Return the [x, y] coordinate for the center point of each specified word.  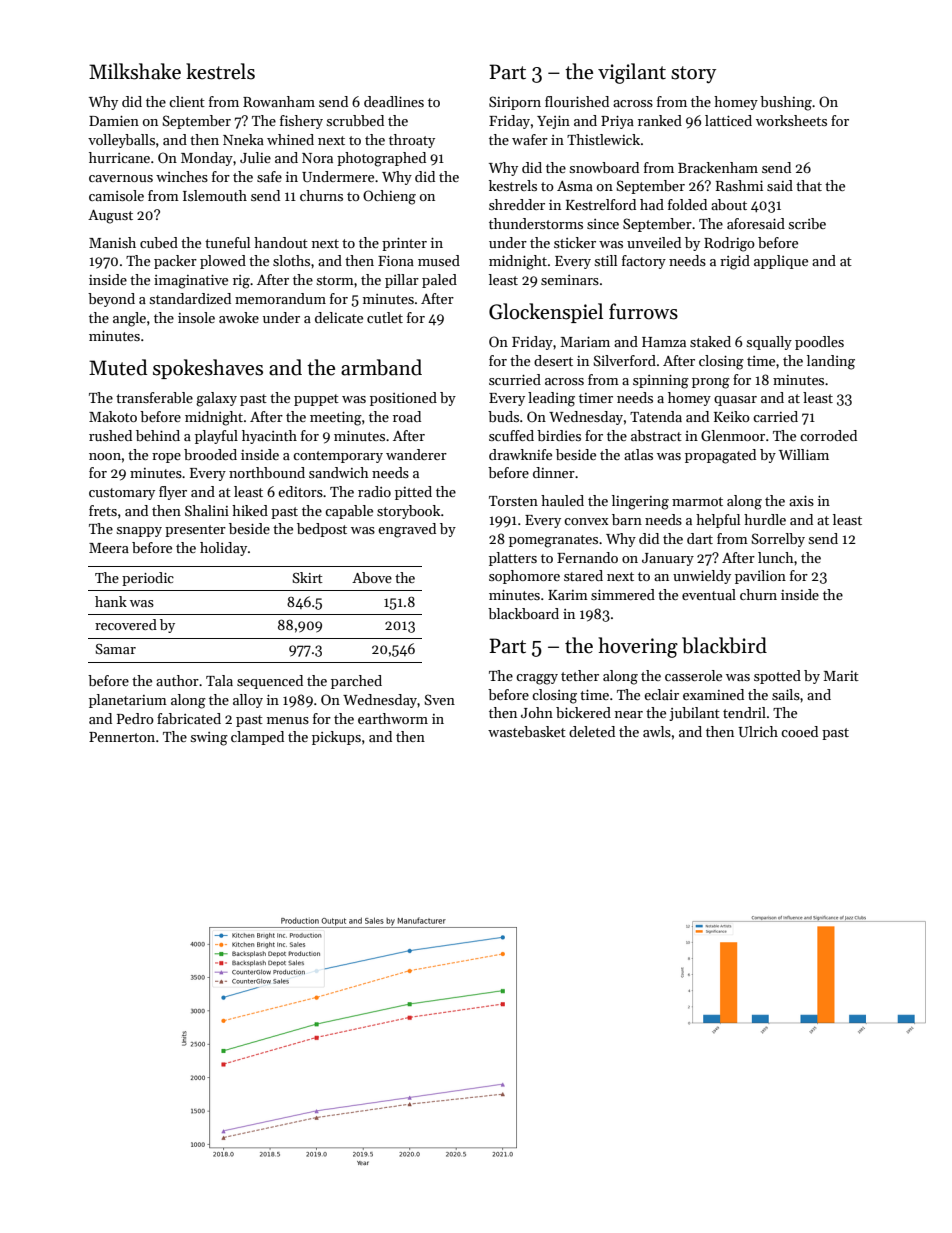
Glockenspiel [546, 313]
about [729, 204]
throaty [412, 141]
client [187, 101]
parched [356, 682]
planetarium [128, 701]
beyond [111, 300]
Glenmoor [733, 435]
